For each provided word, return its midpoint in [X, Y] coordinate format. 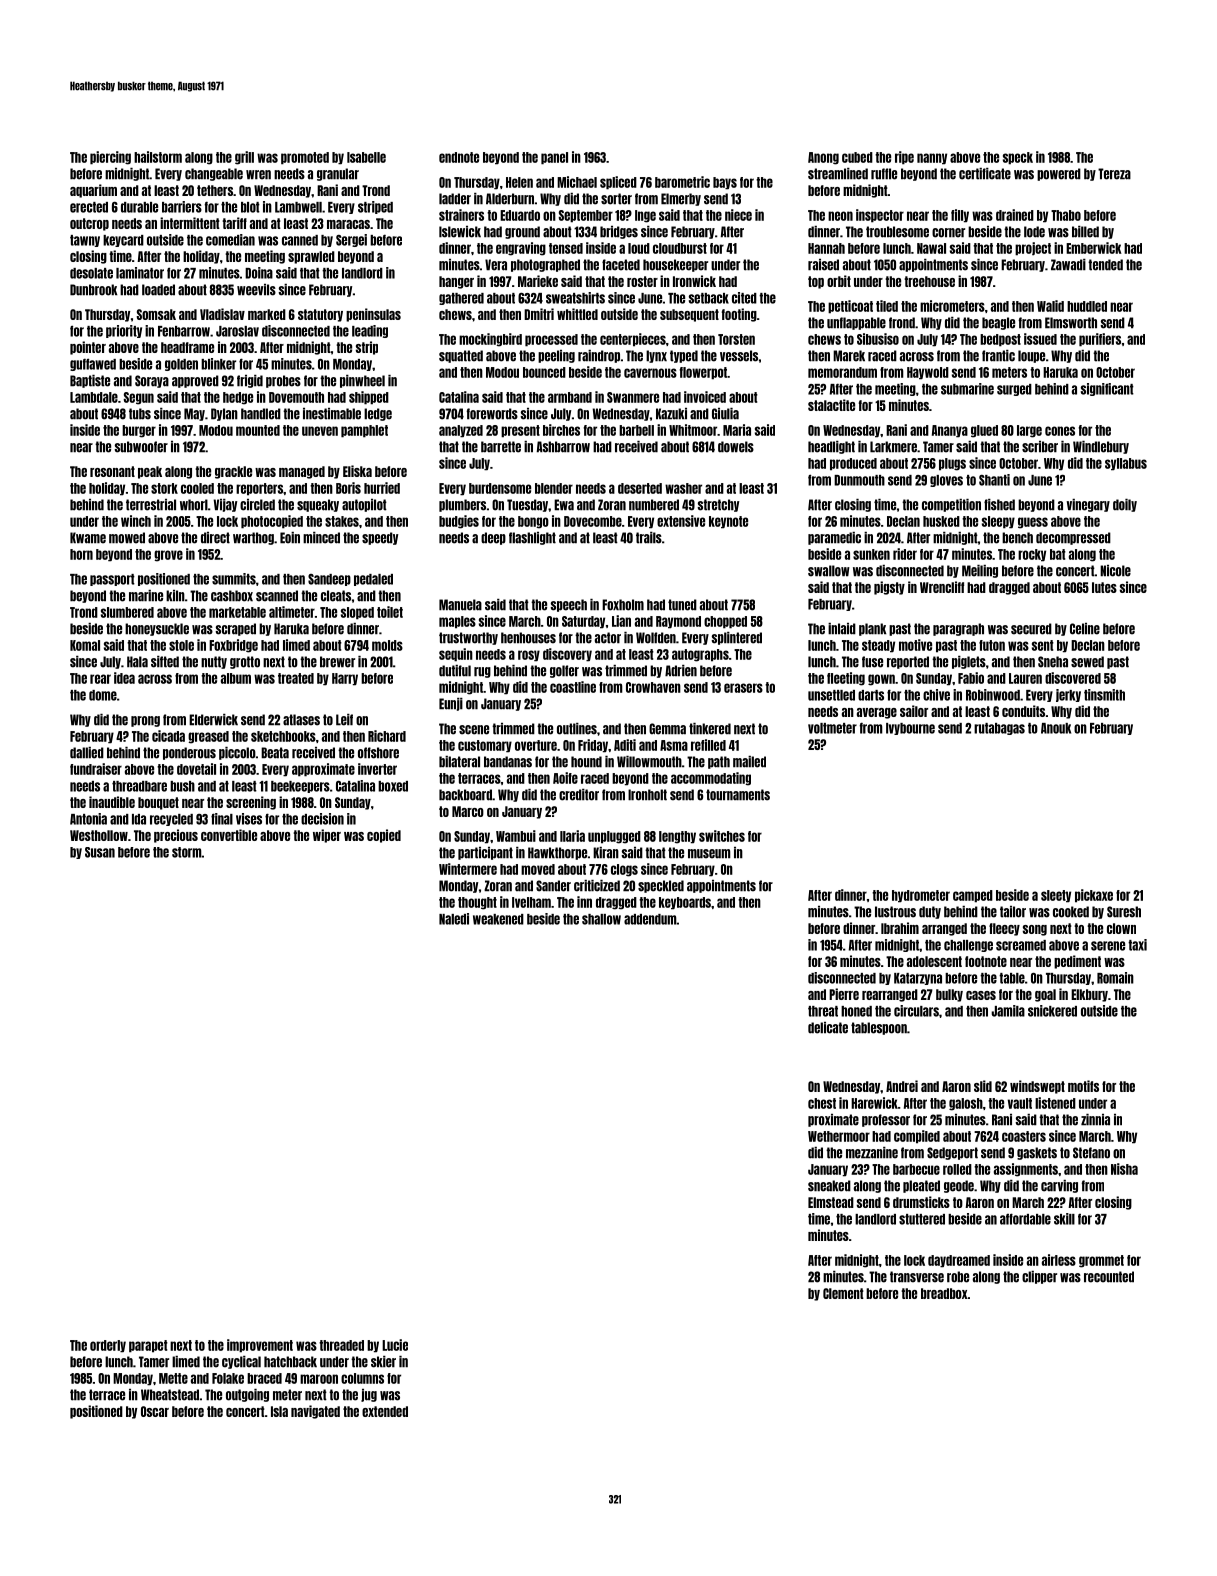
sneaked [829, 1186]
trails [649, 538]
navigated [315, 1412]
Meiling [980, 571]
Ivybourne [910, 729]
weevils [256, 290]
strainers [461, 215]
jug [369, 1395]
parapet [148, 1346]
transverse [917, 1277]
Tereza [1114, 174]
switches [722, 836]
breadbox [944, 1293]
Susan [100, 852]
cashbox [232, 596]
